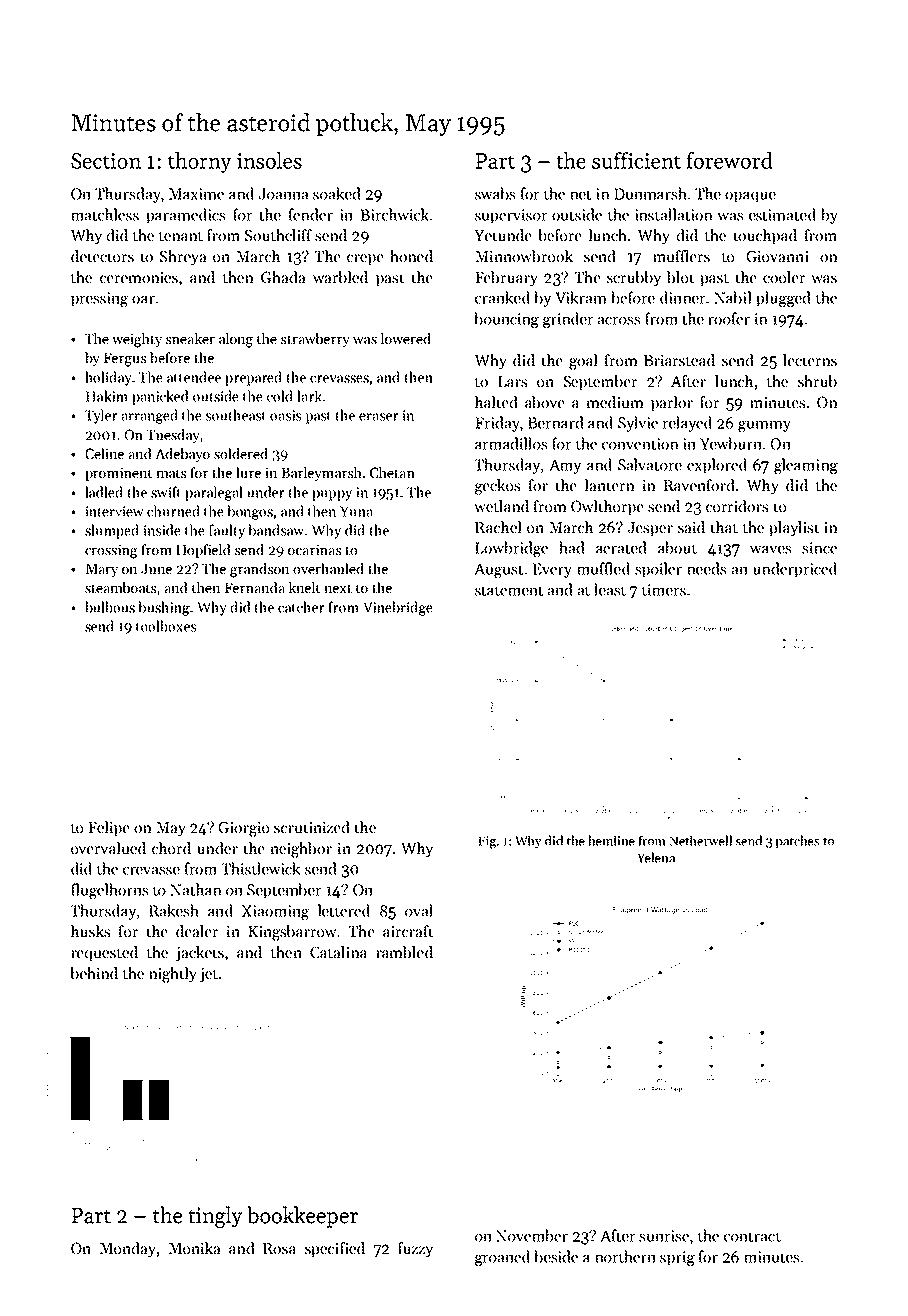  Describe the element at coordinates (819, 548) in the document. I see `since` at that location.
